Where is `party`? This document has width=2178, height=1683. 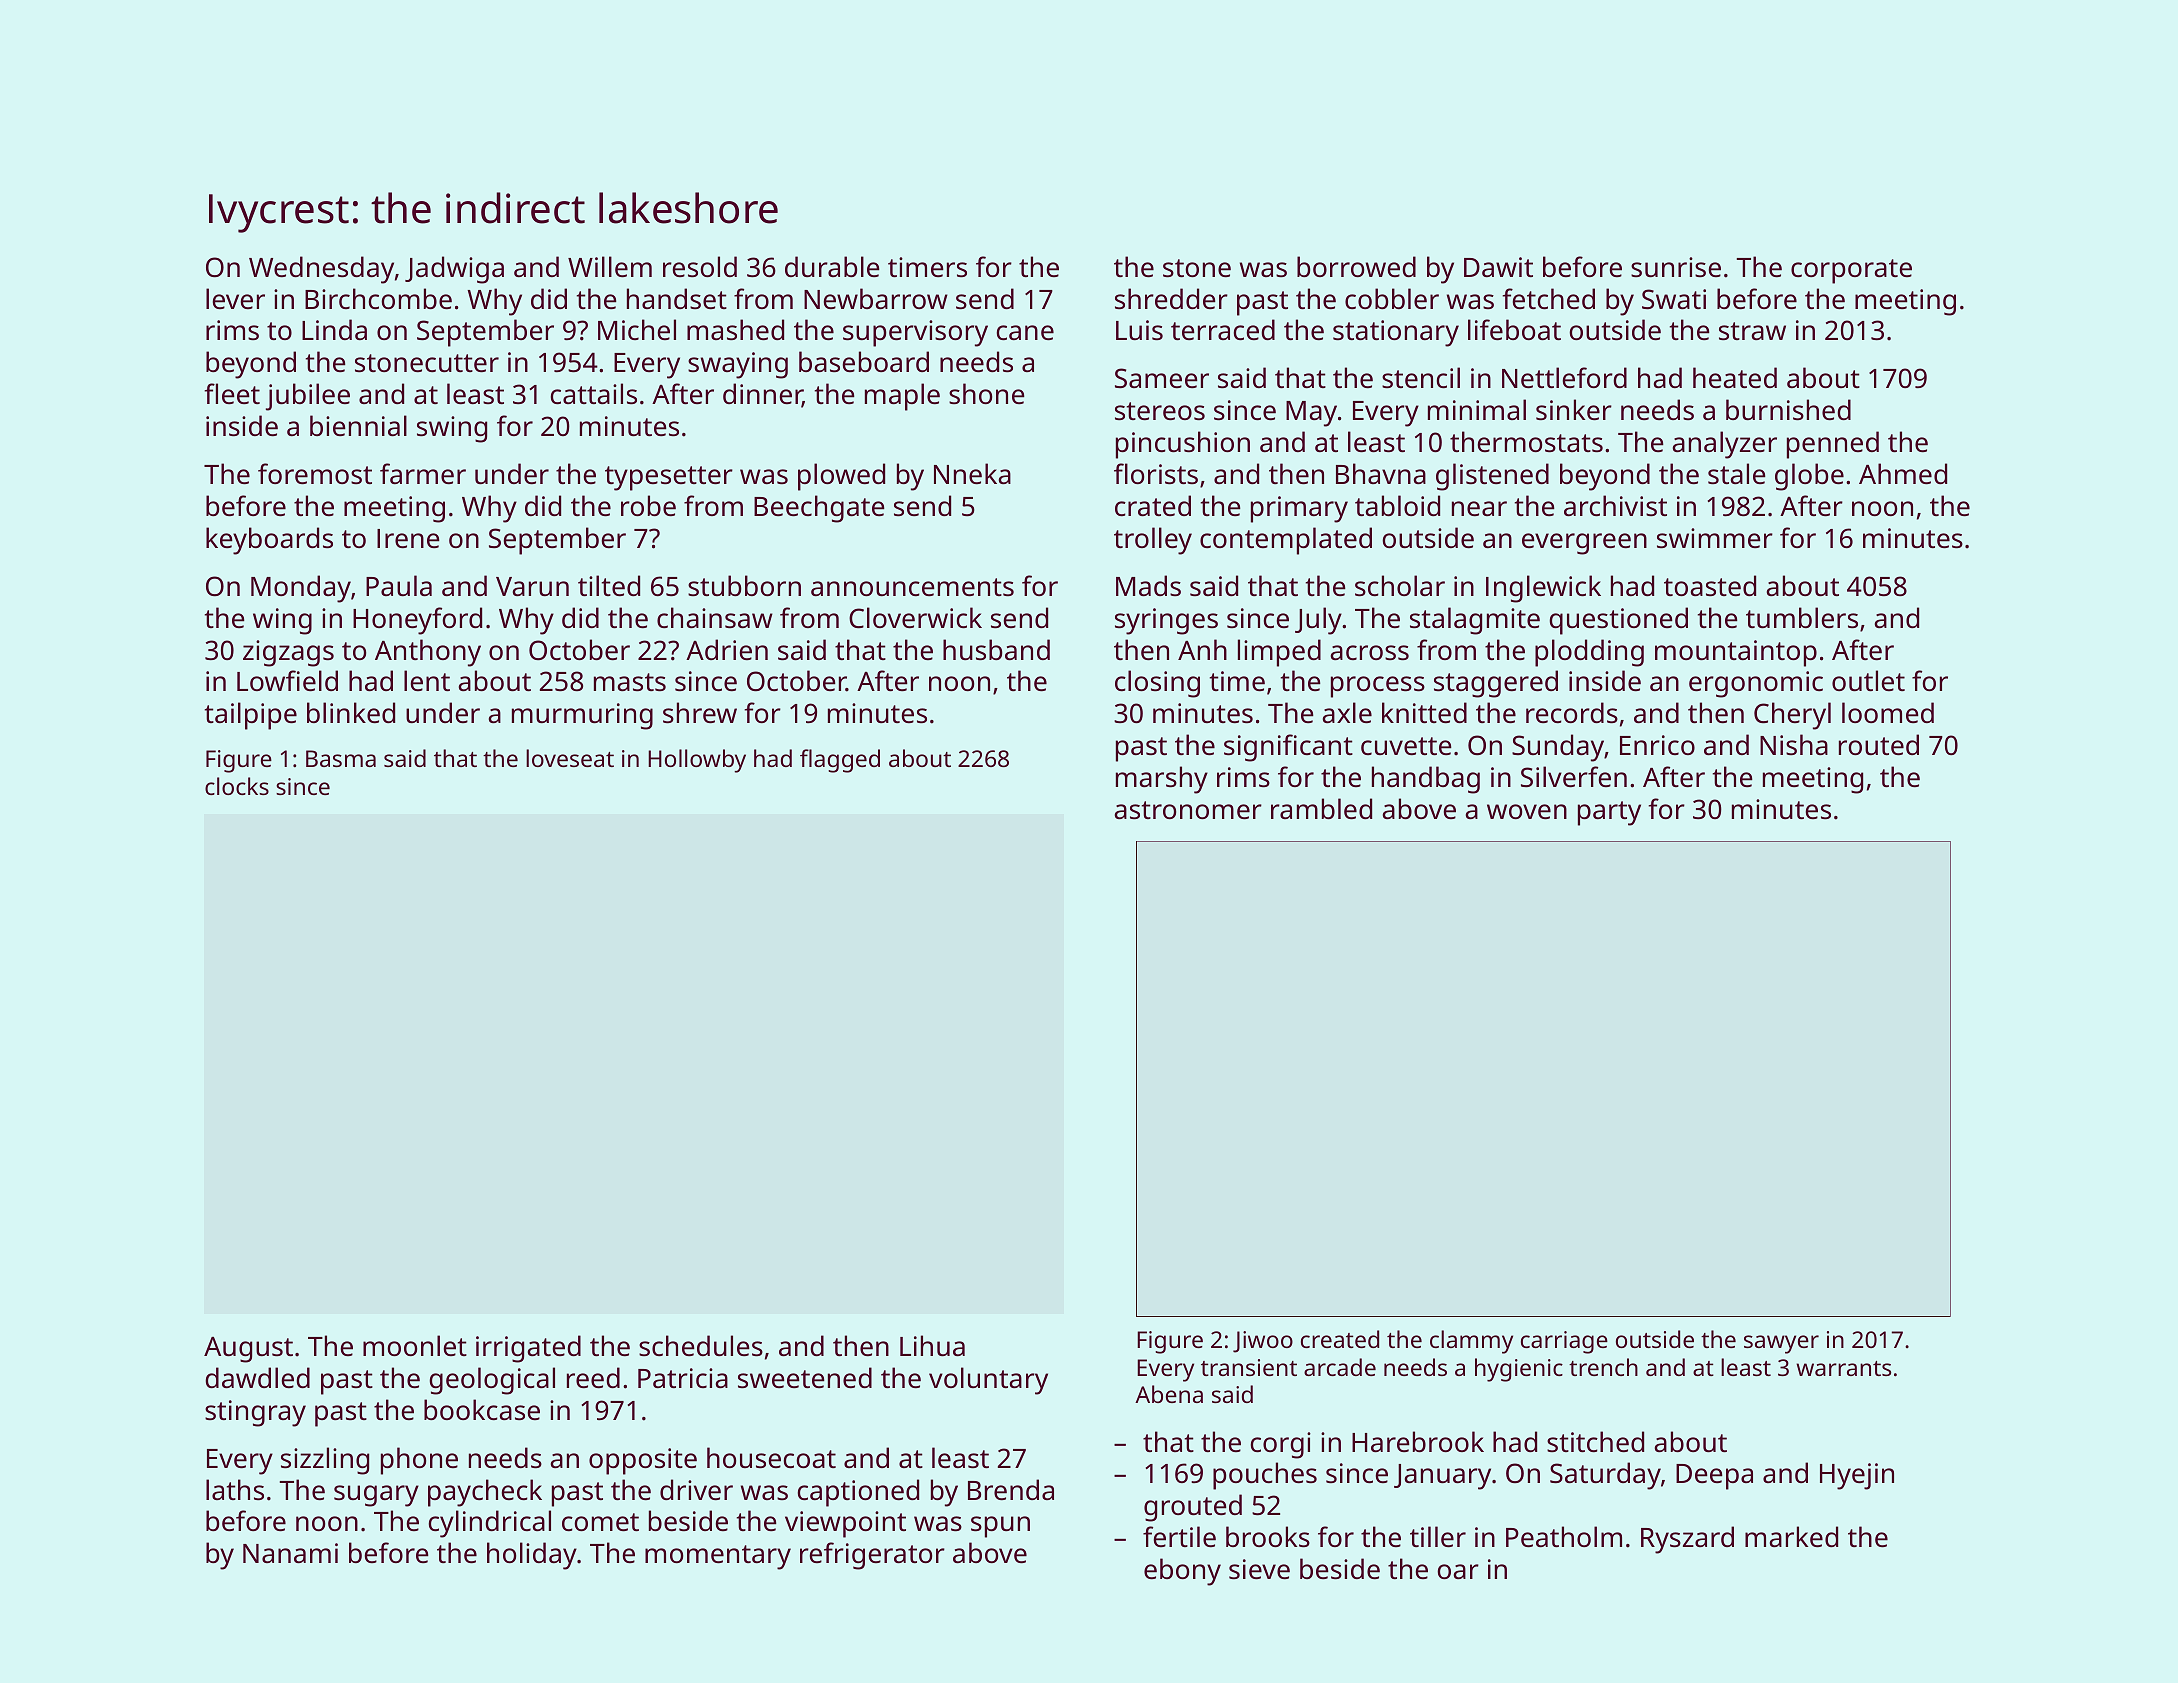 party is located at coordinates (1609, 813).
